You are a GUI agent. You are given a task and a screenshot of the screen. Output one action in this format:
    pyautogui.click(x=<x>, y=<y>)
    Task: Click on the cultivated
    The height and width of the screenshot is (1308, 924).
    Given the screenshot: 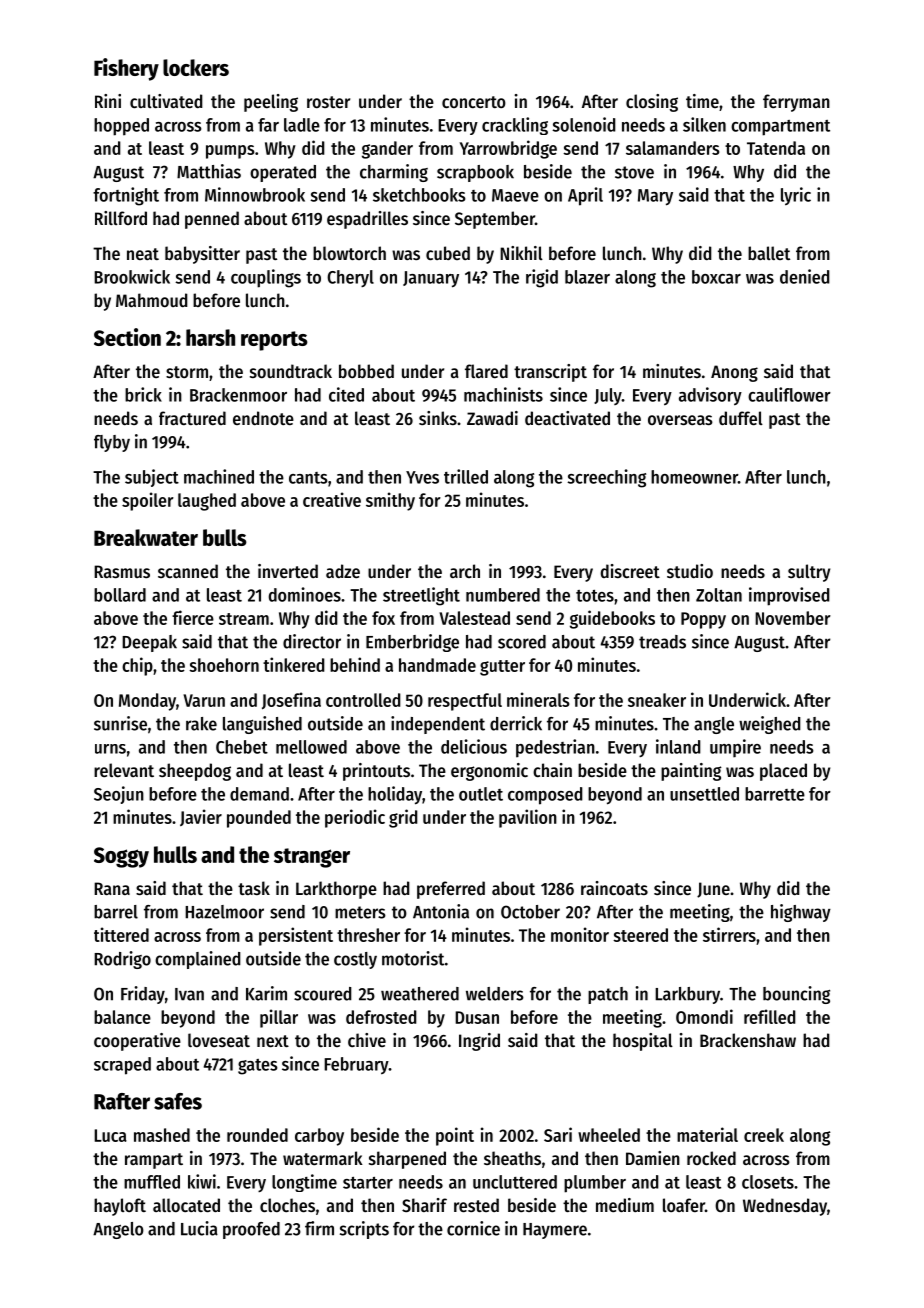 What is the action you would take?
    pyautogui.click(x=166, y=101)
